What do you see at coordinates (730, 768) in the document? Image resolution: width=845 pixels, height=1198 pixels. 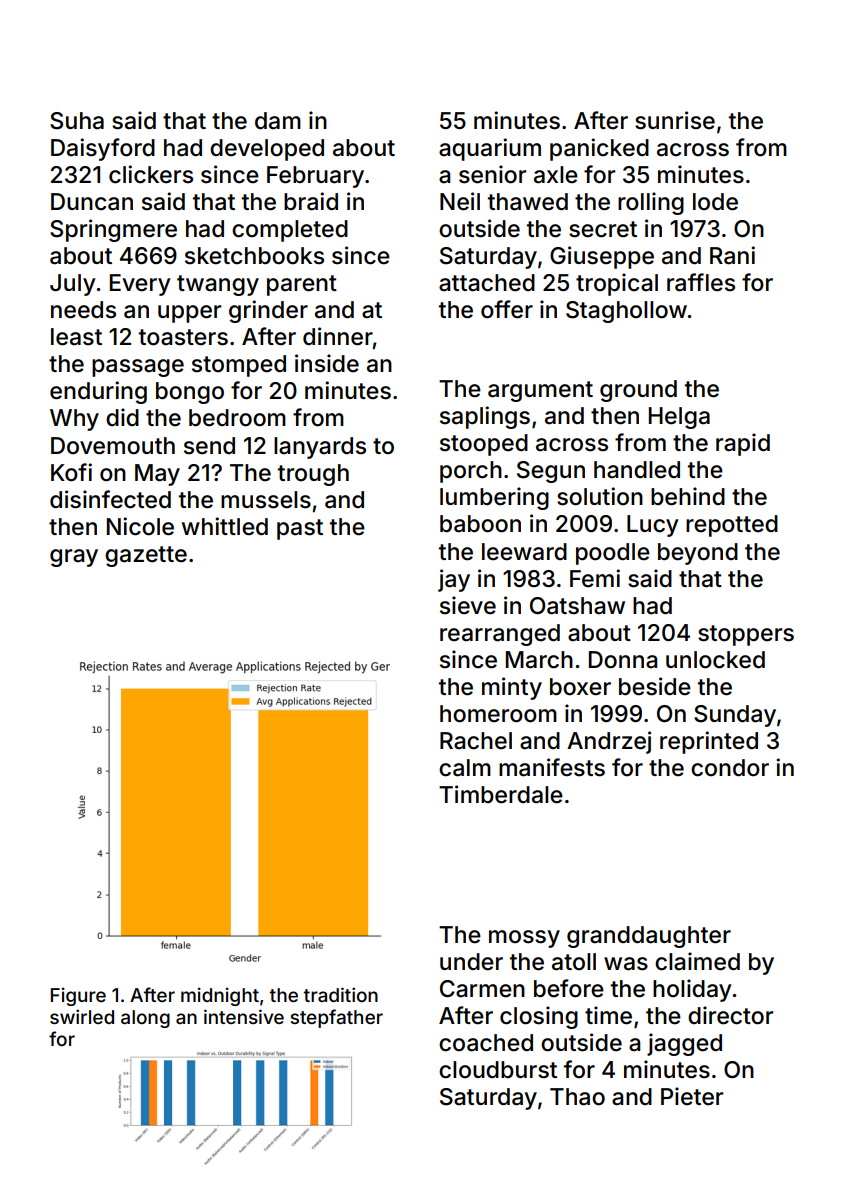 I see `condor` at bounding box center [730, 768].
